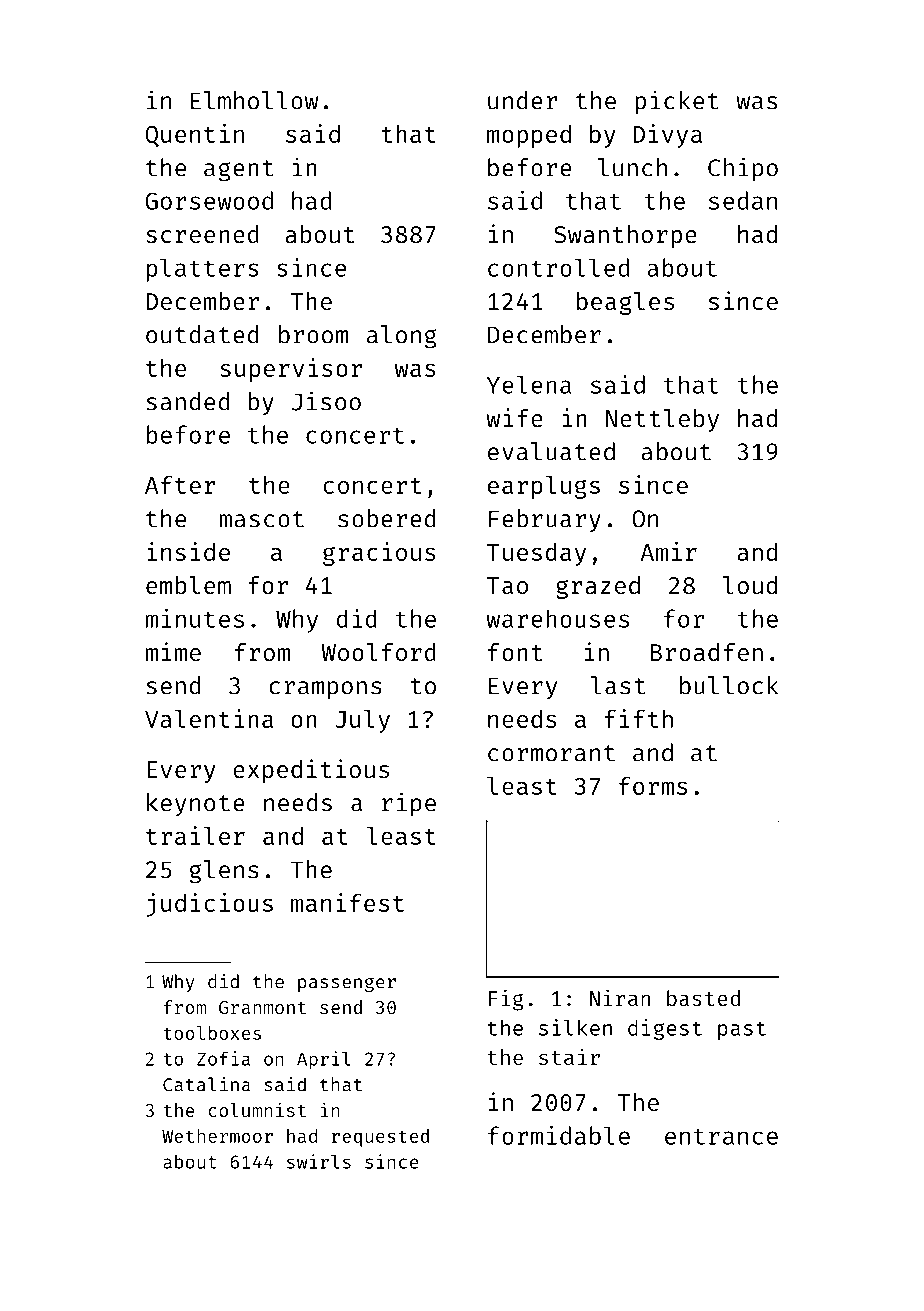  What do you see at coordinates (529, 136) in the image?
I see `mopped` at bounding box center [529, 136].
